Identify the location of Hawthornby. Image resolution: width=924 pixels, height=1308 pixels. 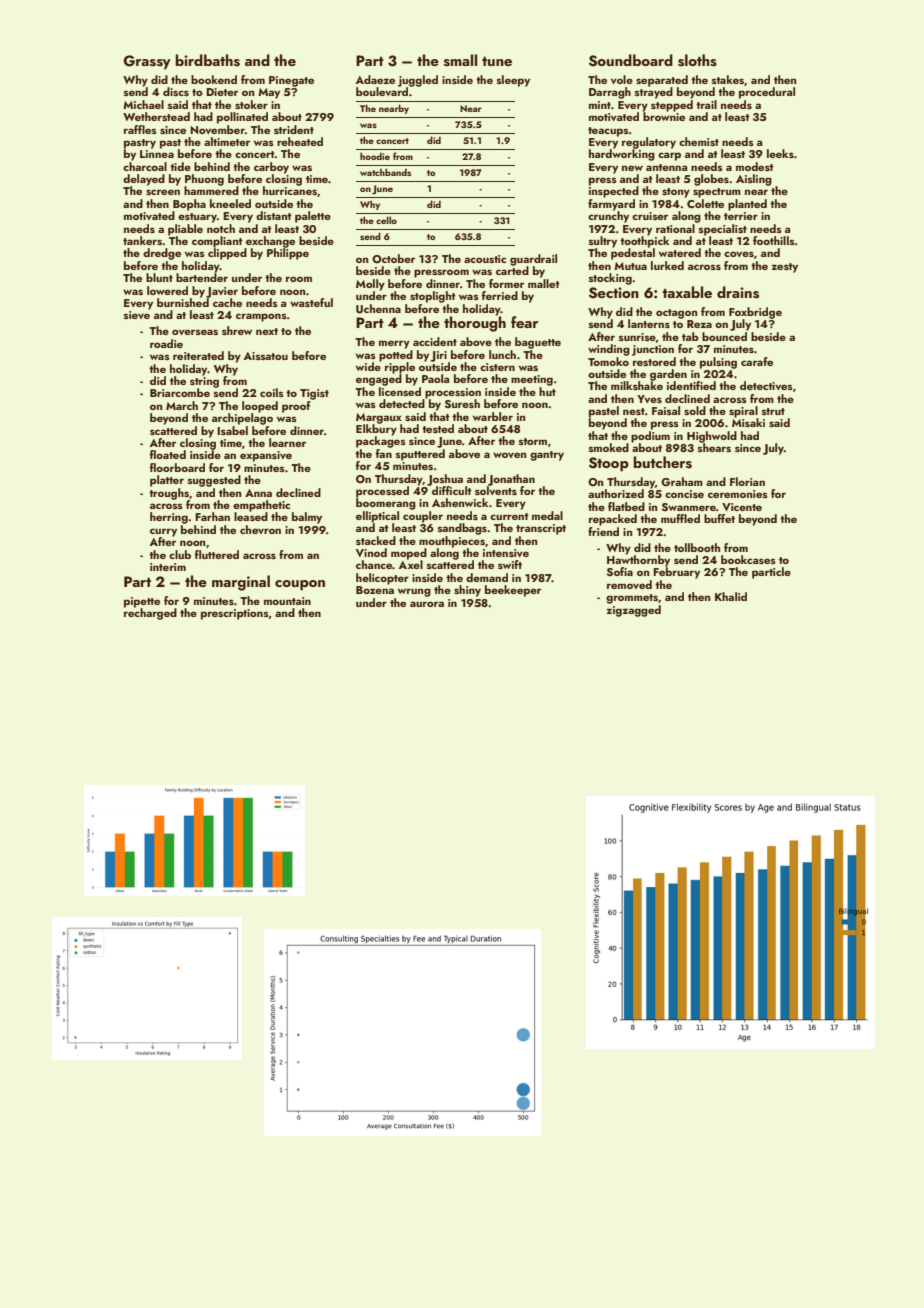
(638, 561).
